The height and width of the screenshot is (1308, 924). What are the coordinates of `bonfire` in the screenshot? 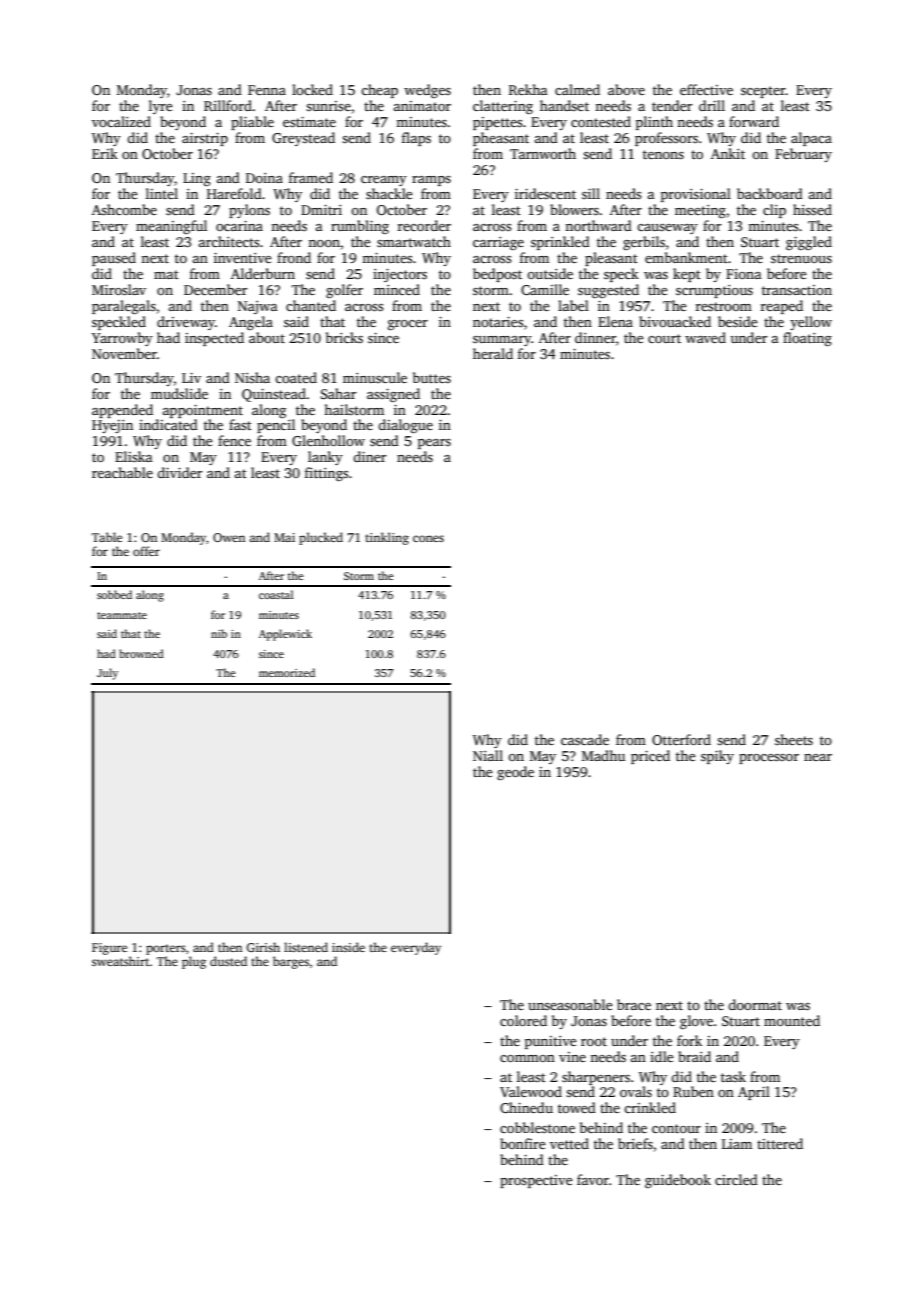 It's located at (523, 1143).
